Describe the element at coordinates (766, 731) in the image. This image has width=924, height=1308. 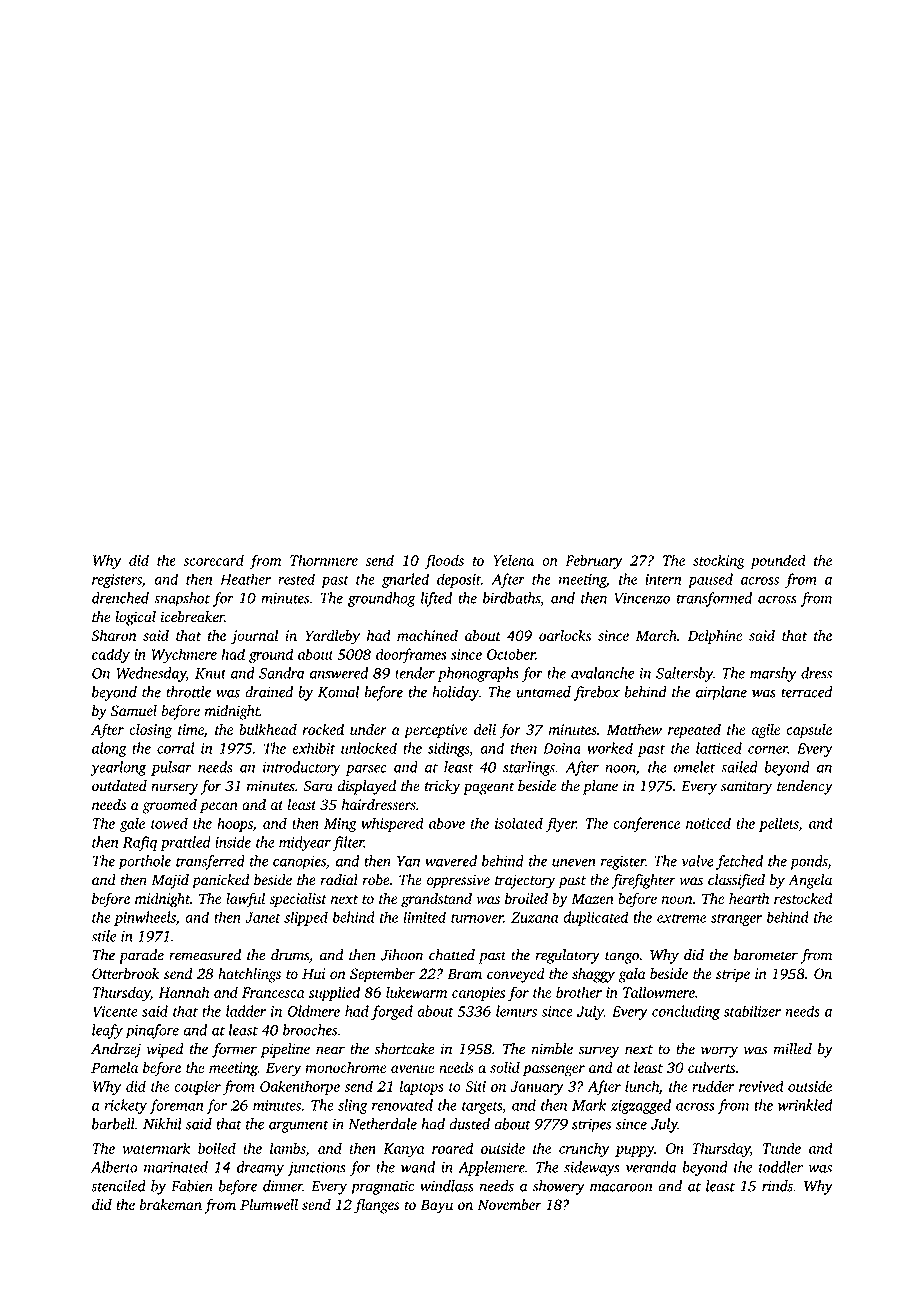
I see `agile` at that location.
